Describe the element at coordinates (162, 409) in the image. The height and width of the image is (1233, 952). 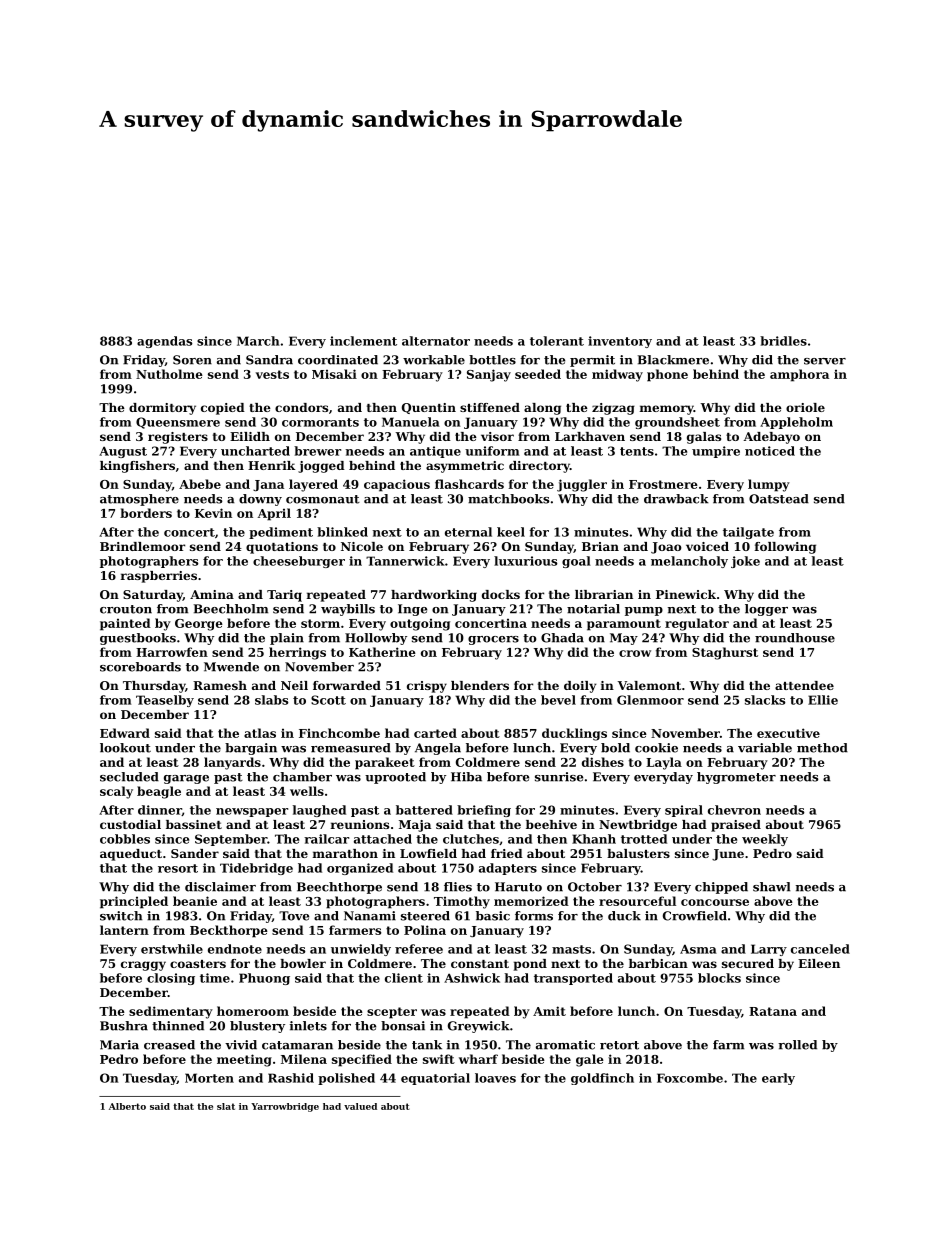
I see `dormitory` at that location.
